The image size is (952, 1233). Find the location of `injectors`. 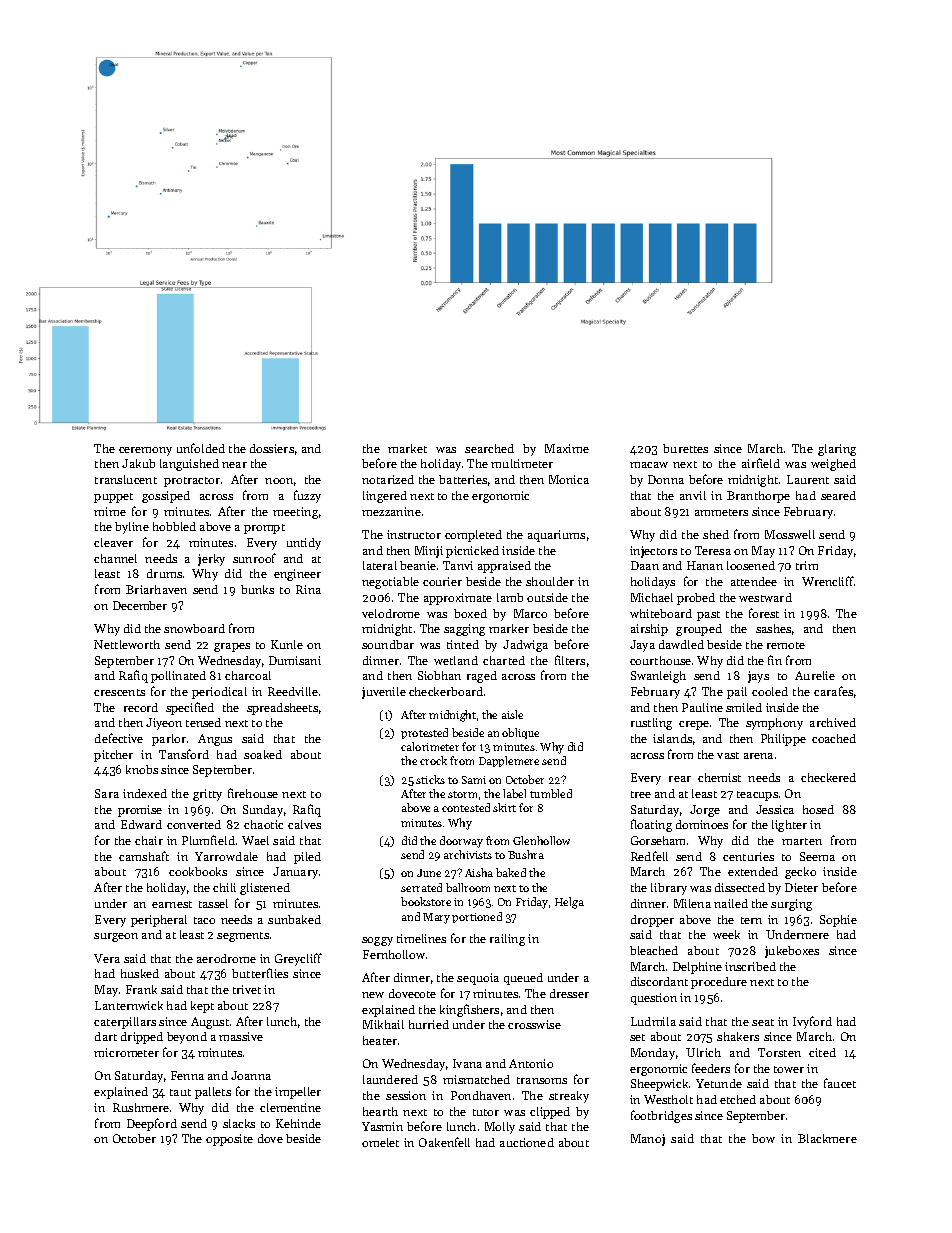

injectors is located at coordinates (653, 552).
